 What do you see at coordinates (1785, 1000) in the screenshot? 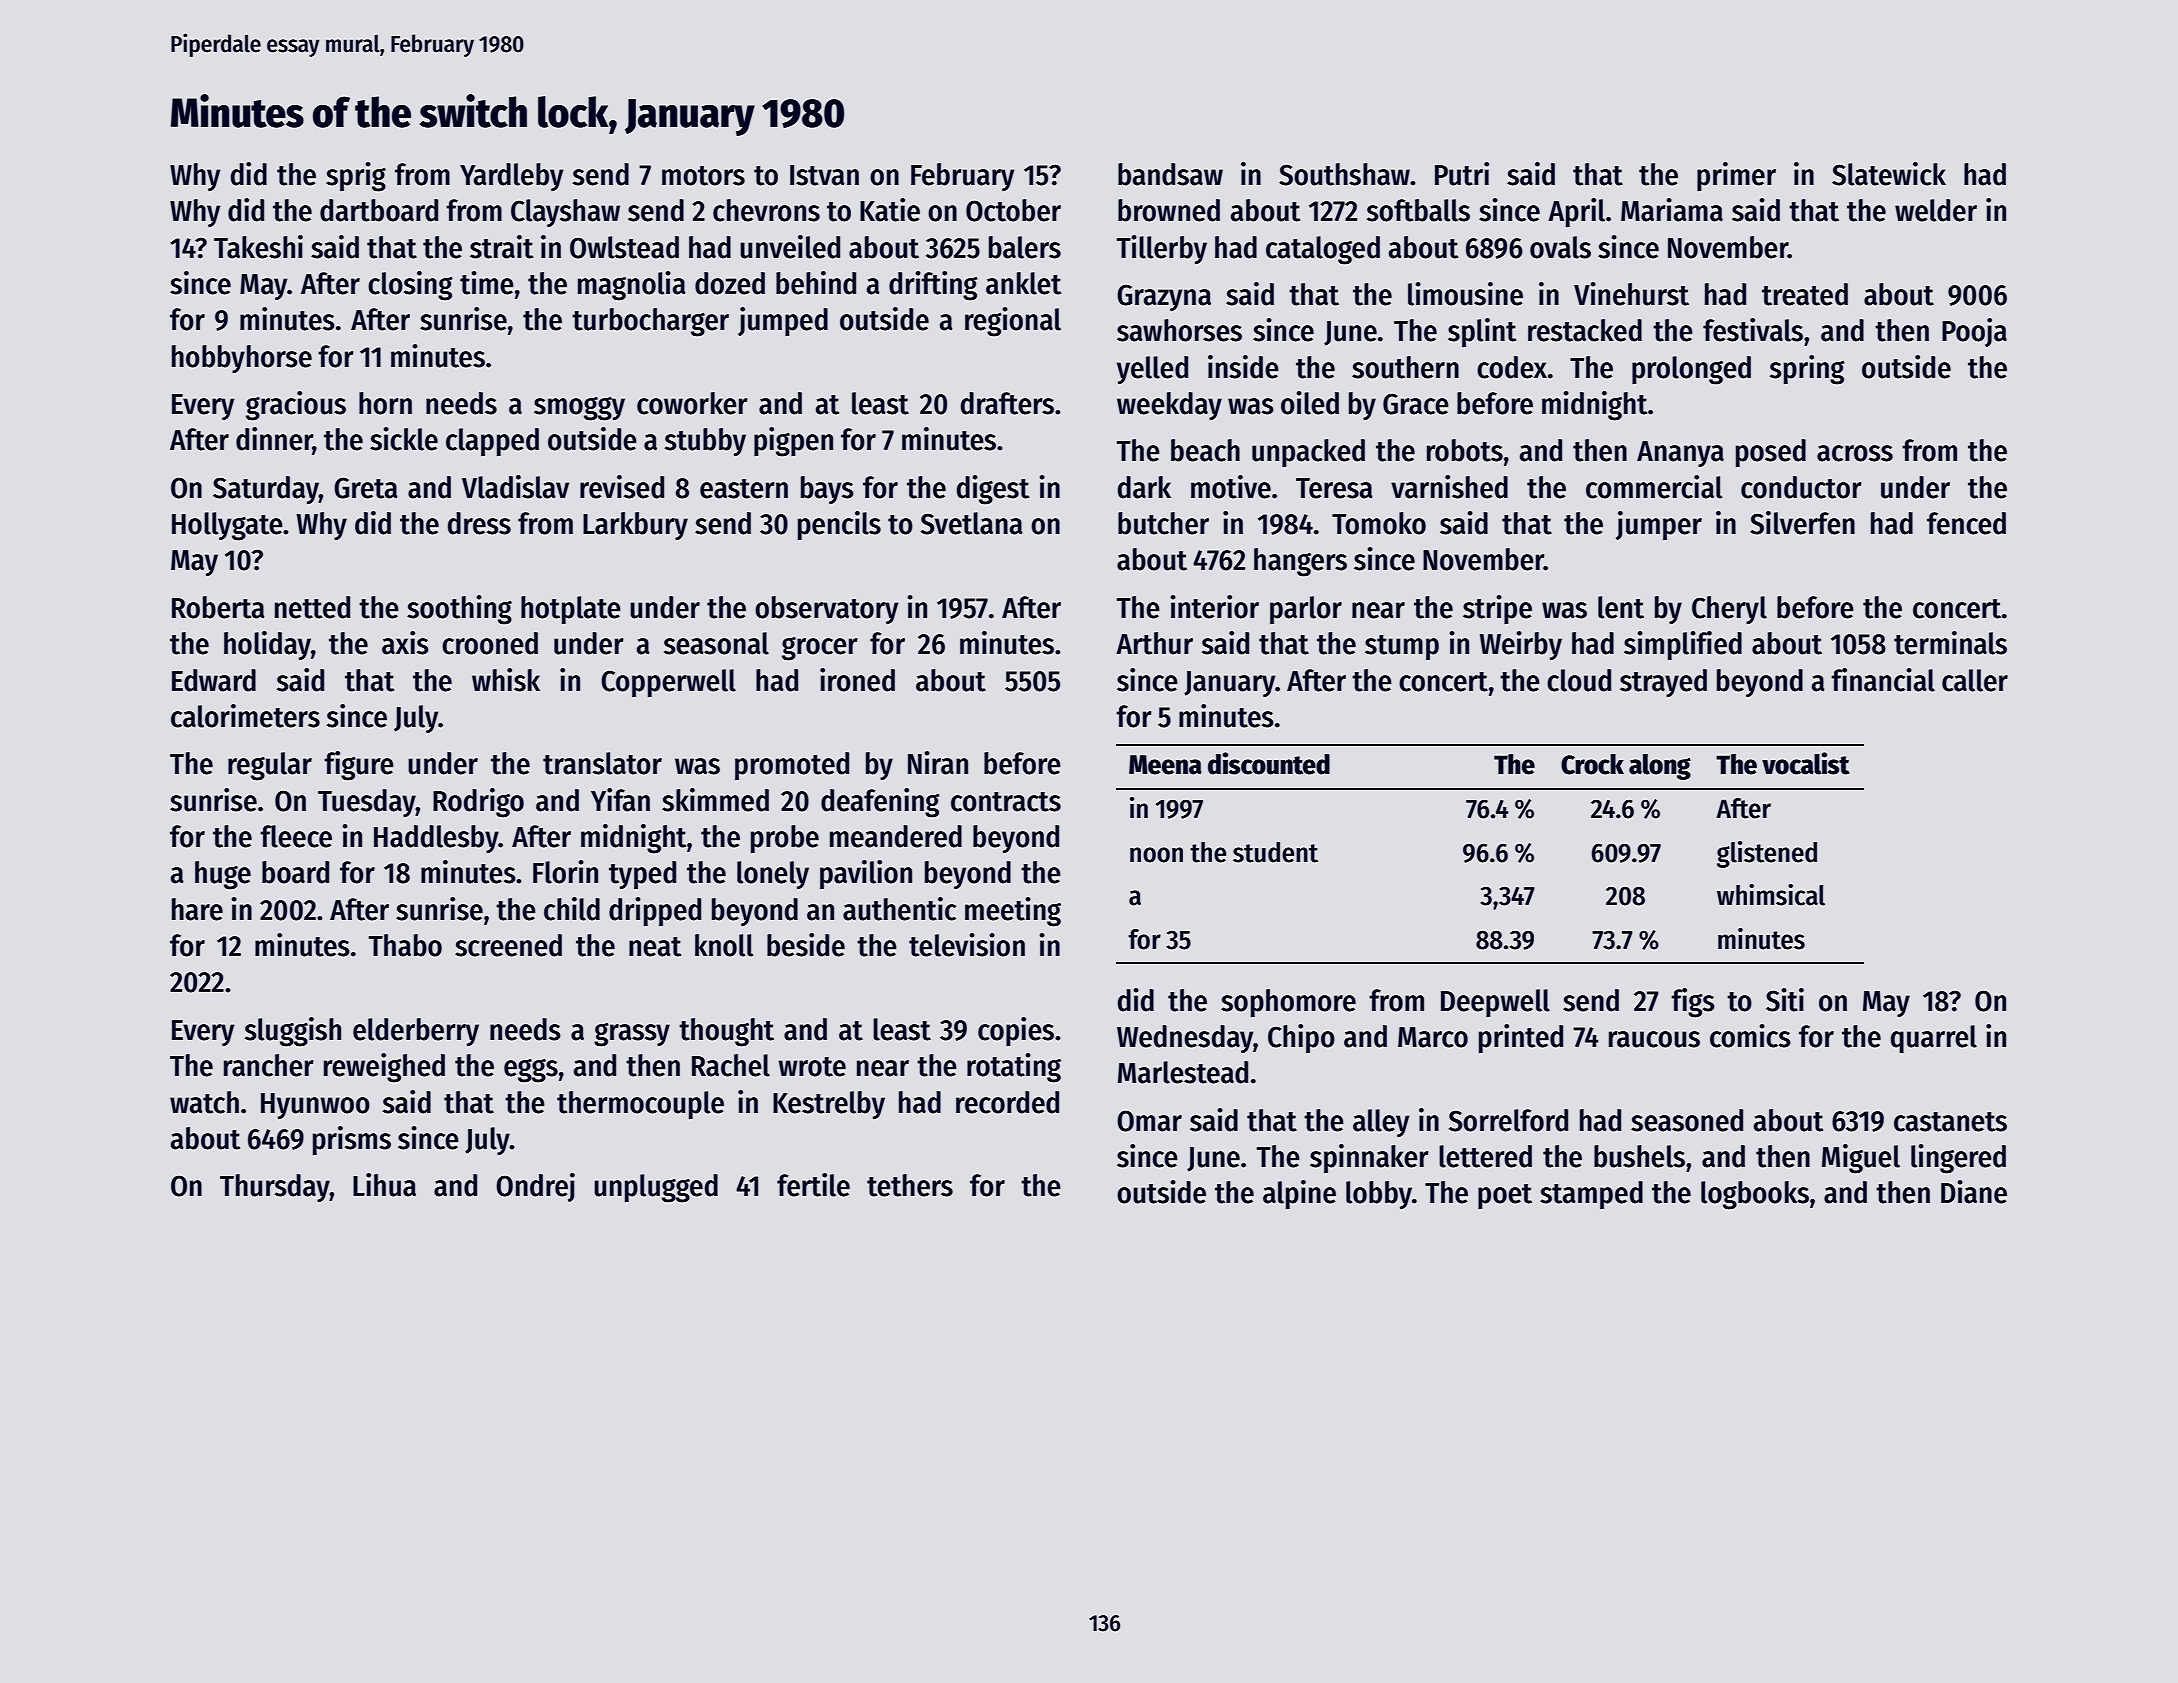
I see `Siti` at bounding box center [1785, 1000].
